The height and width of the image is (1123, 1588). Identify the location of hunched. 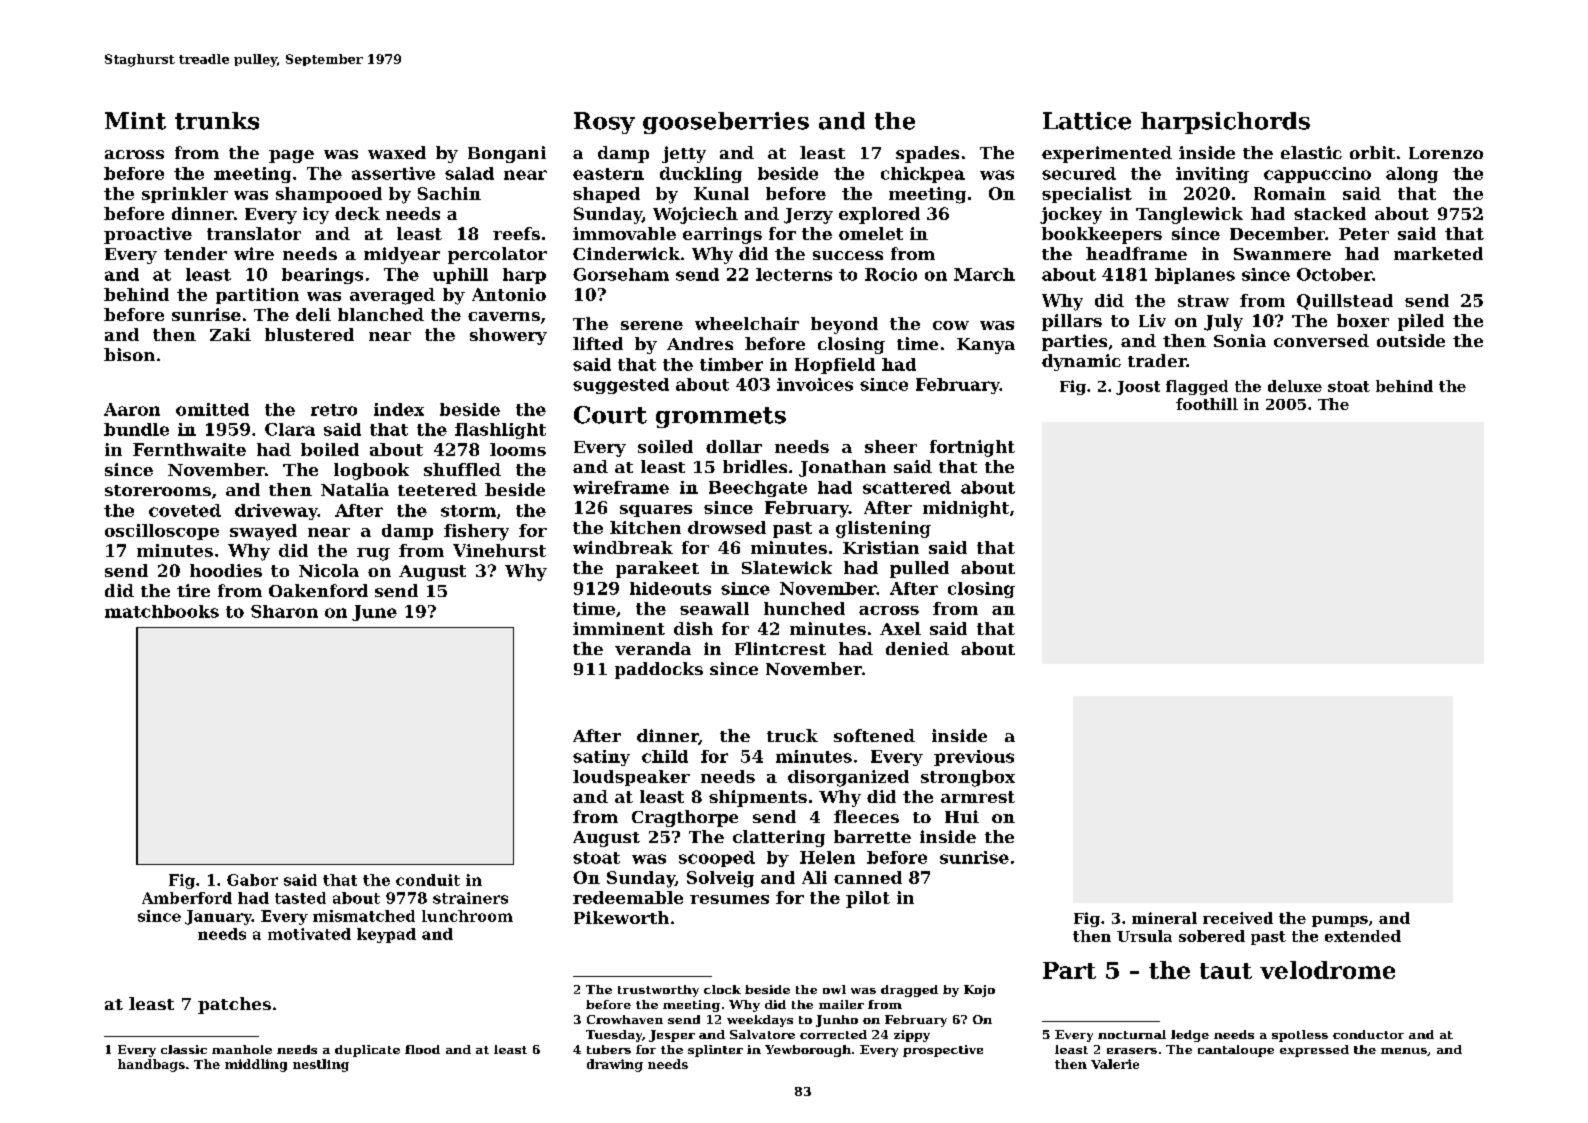
(804, 608).
